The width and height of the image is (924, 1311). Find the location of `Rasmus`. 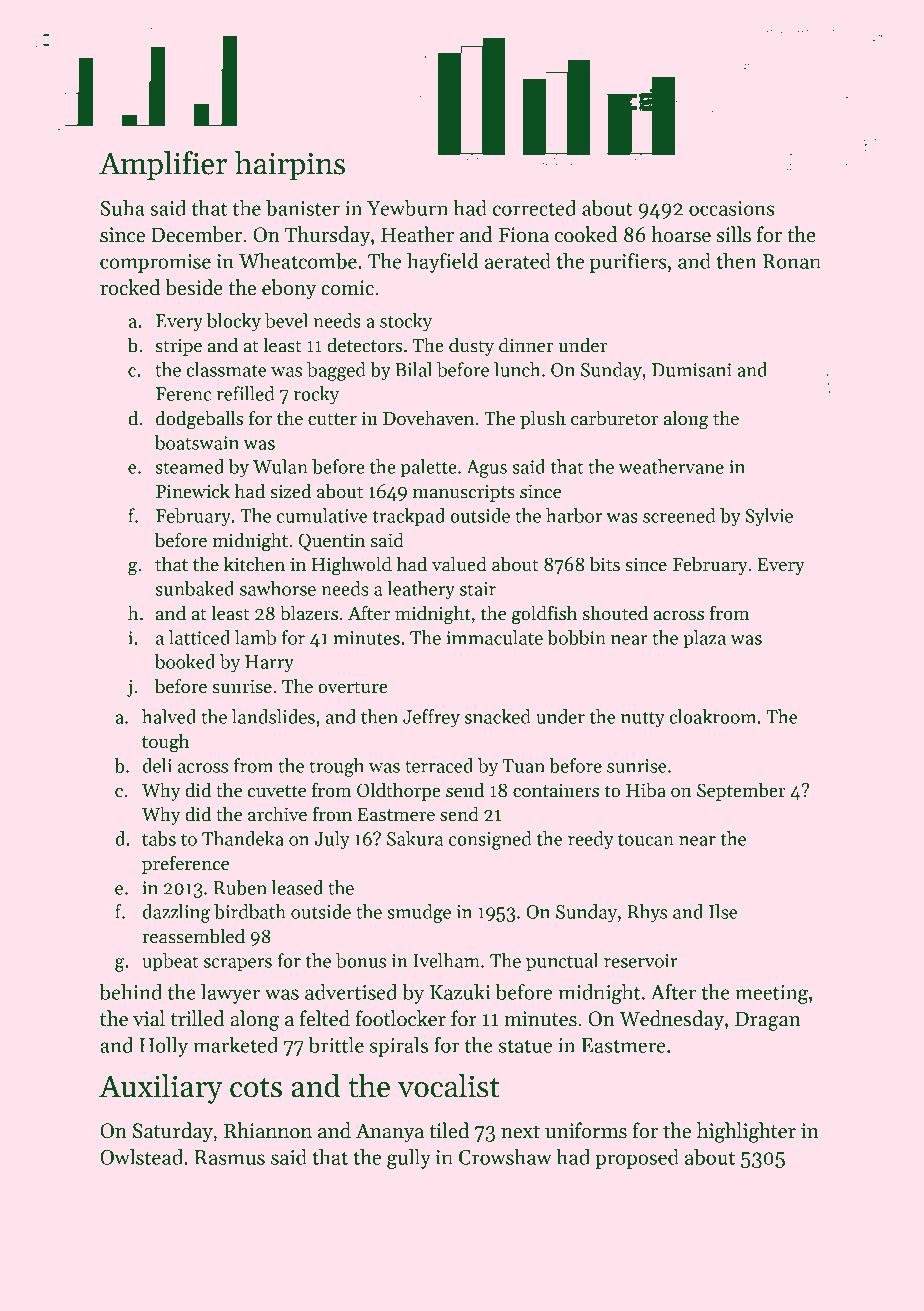

Rasmus is located at coordinates (229, 1157).
